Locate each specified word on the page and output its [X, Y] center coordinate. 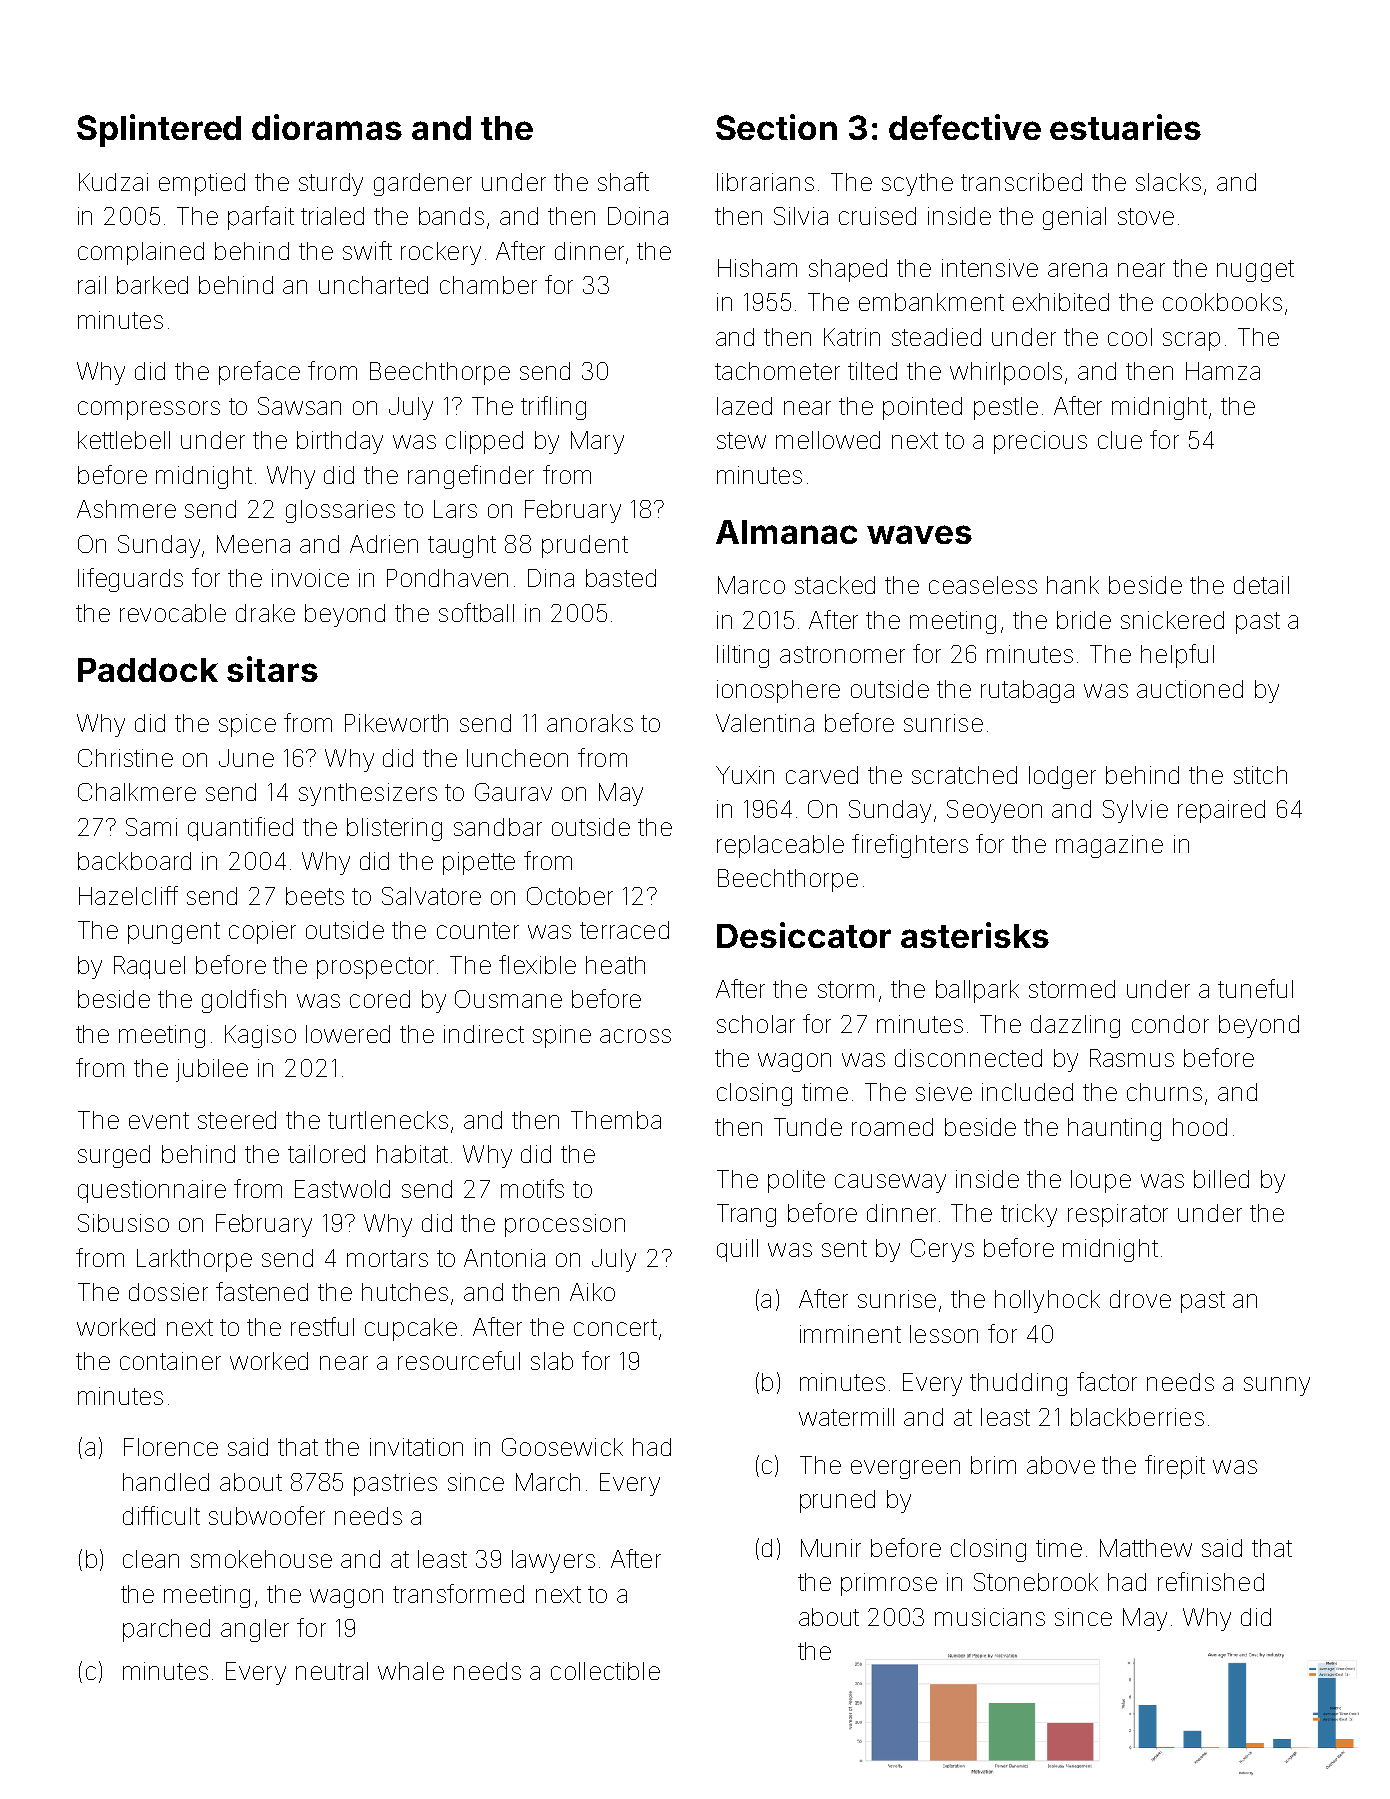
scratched [964, 775]
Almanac [786, 532]
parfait [261, 218]
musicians [990, 1617]
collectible [605, 1671]
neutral [332, 1671]
